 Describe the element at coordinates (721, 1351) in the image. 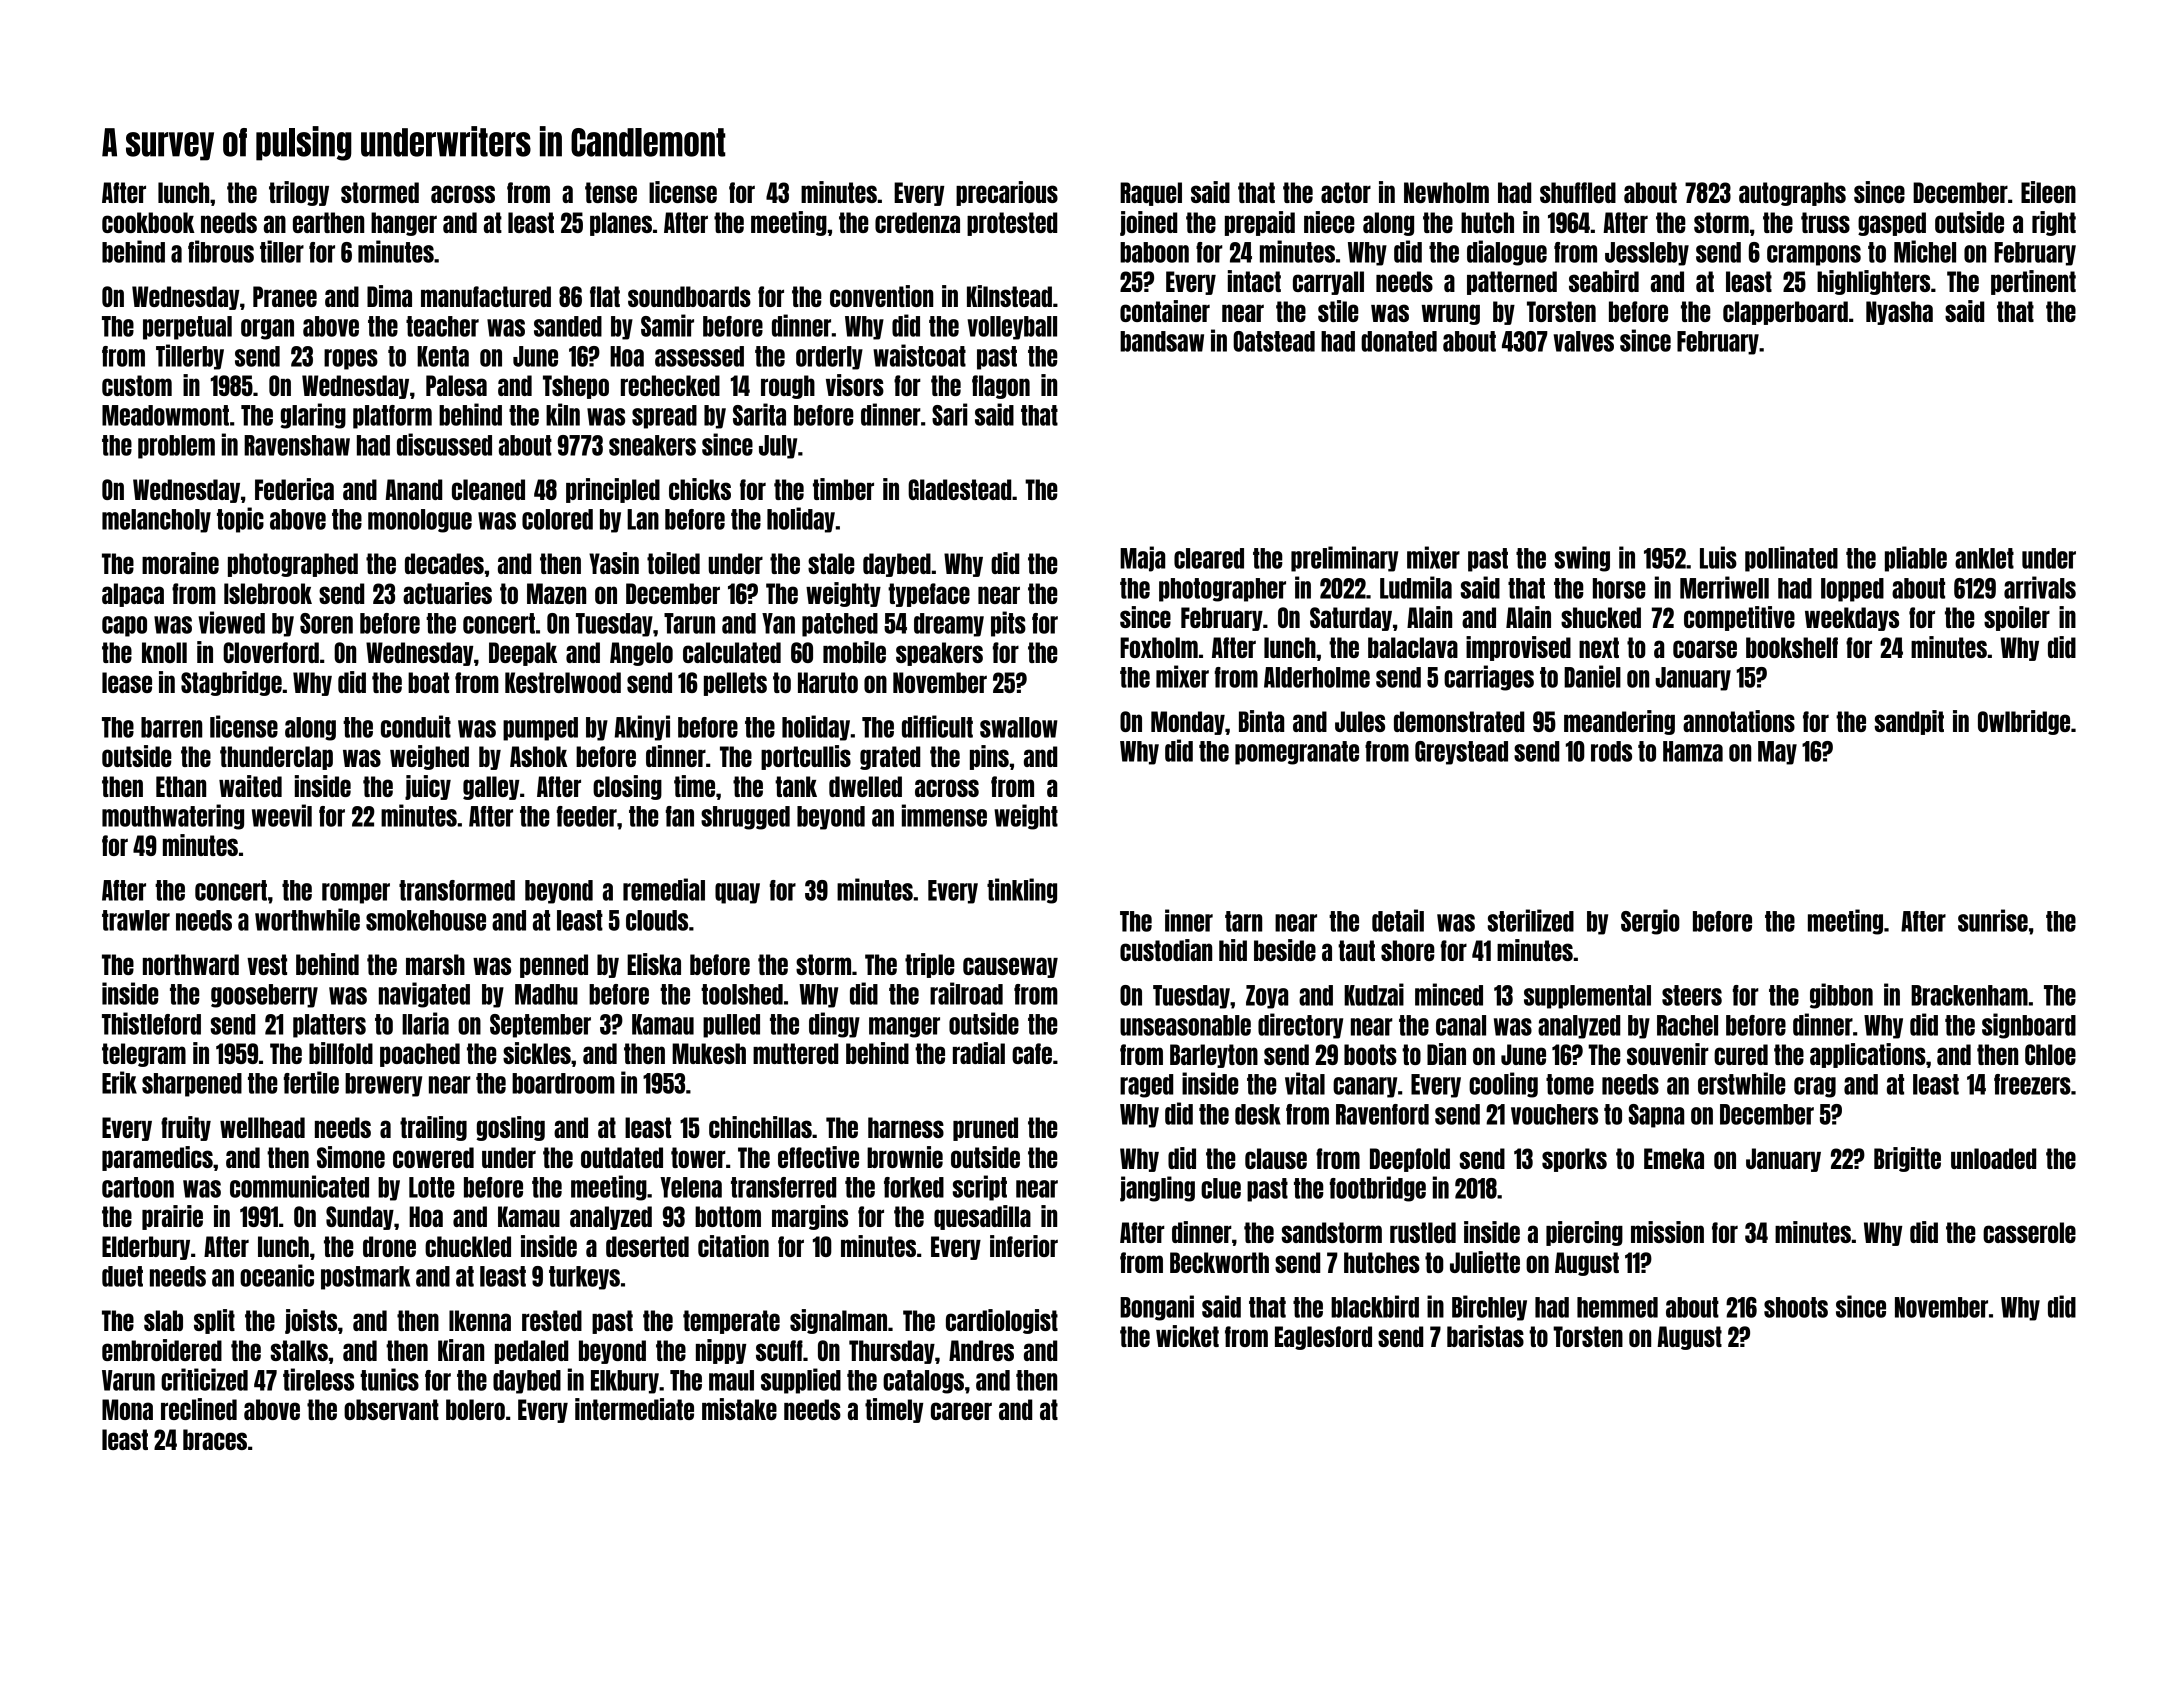

I see `nippy` at that location.
